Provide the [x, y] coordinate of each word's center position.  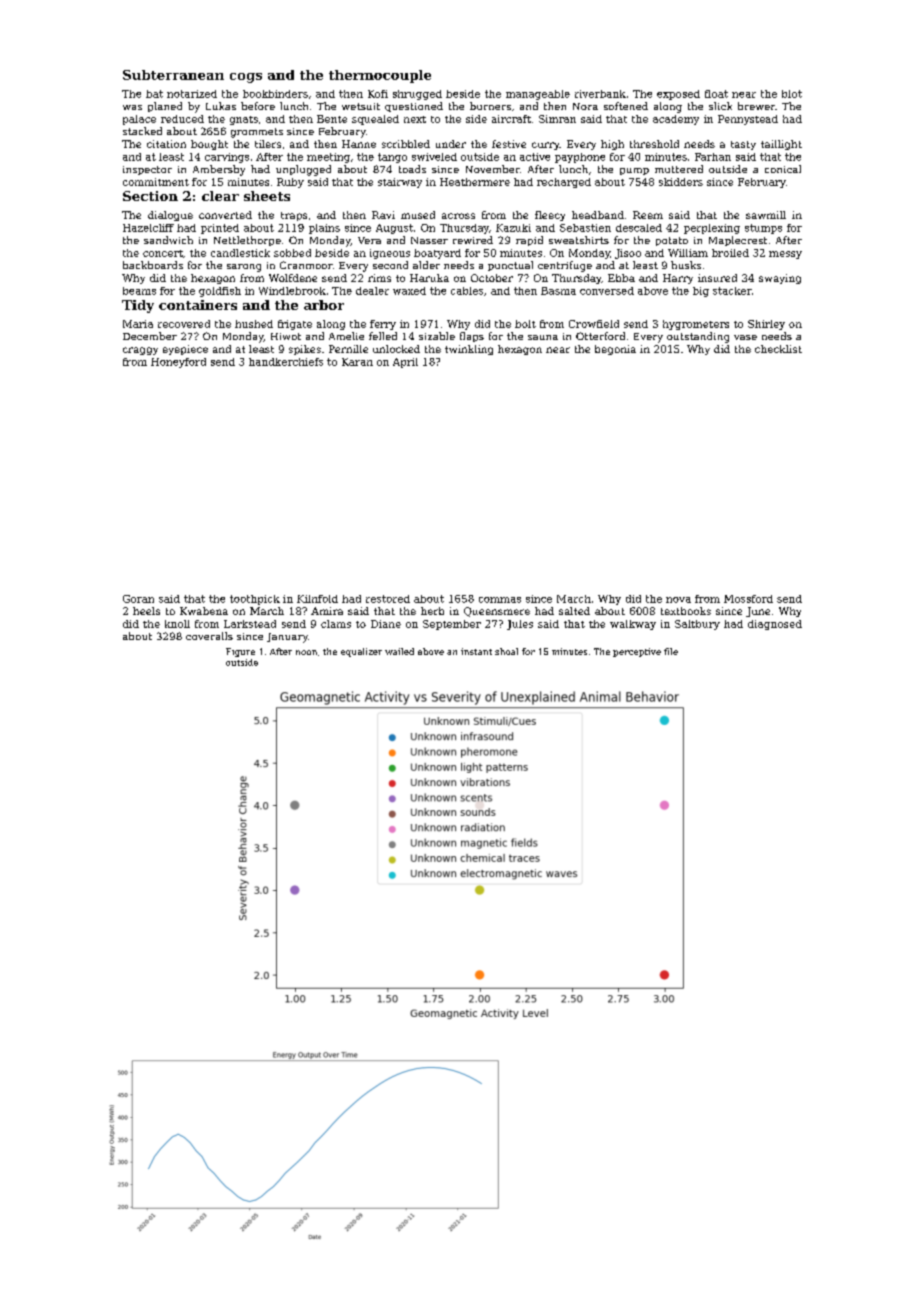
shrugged [417, 95]
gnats [244, 120]
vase [745, 337]
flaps [472, 337]
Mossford [748, 599]
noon [306, 652]
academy [676, 120]
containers [198, 305]
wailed [399, 651]
